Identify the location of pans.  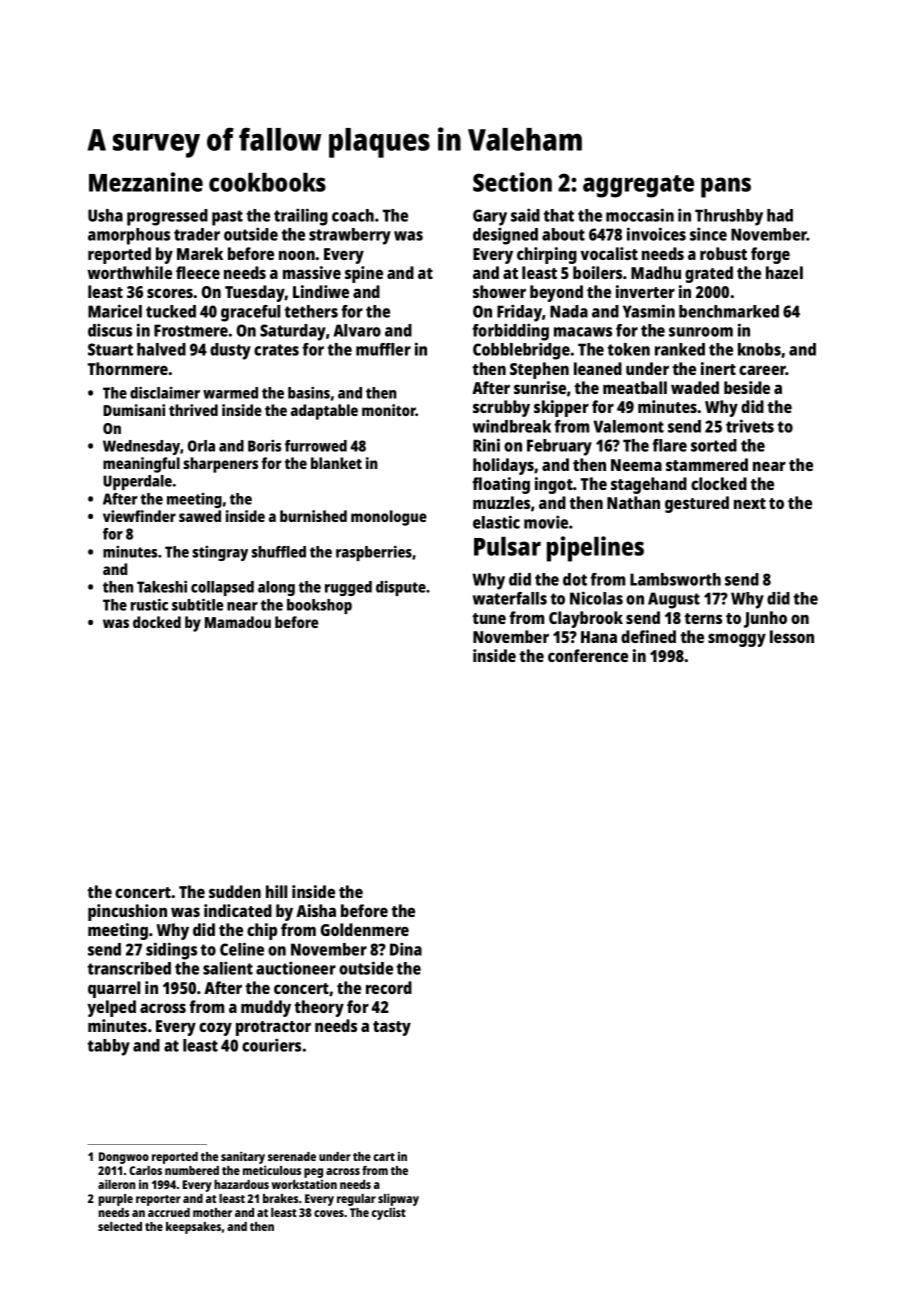
(726, 187).
